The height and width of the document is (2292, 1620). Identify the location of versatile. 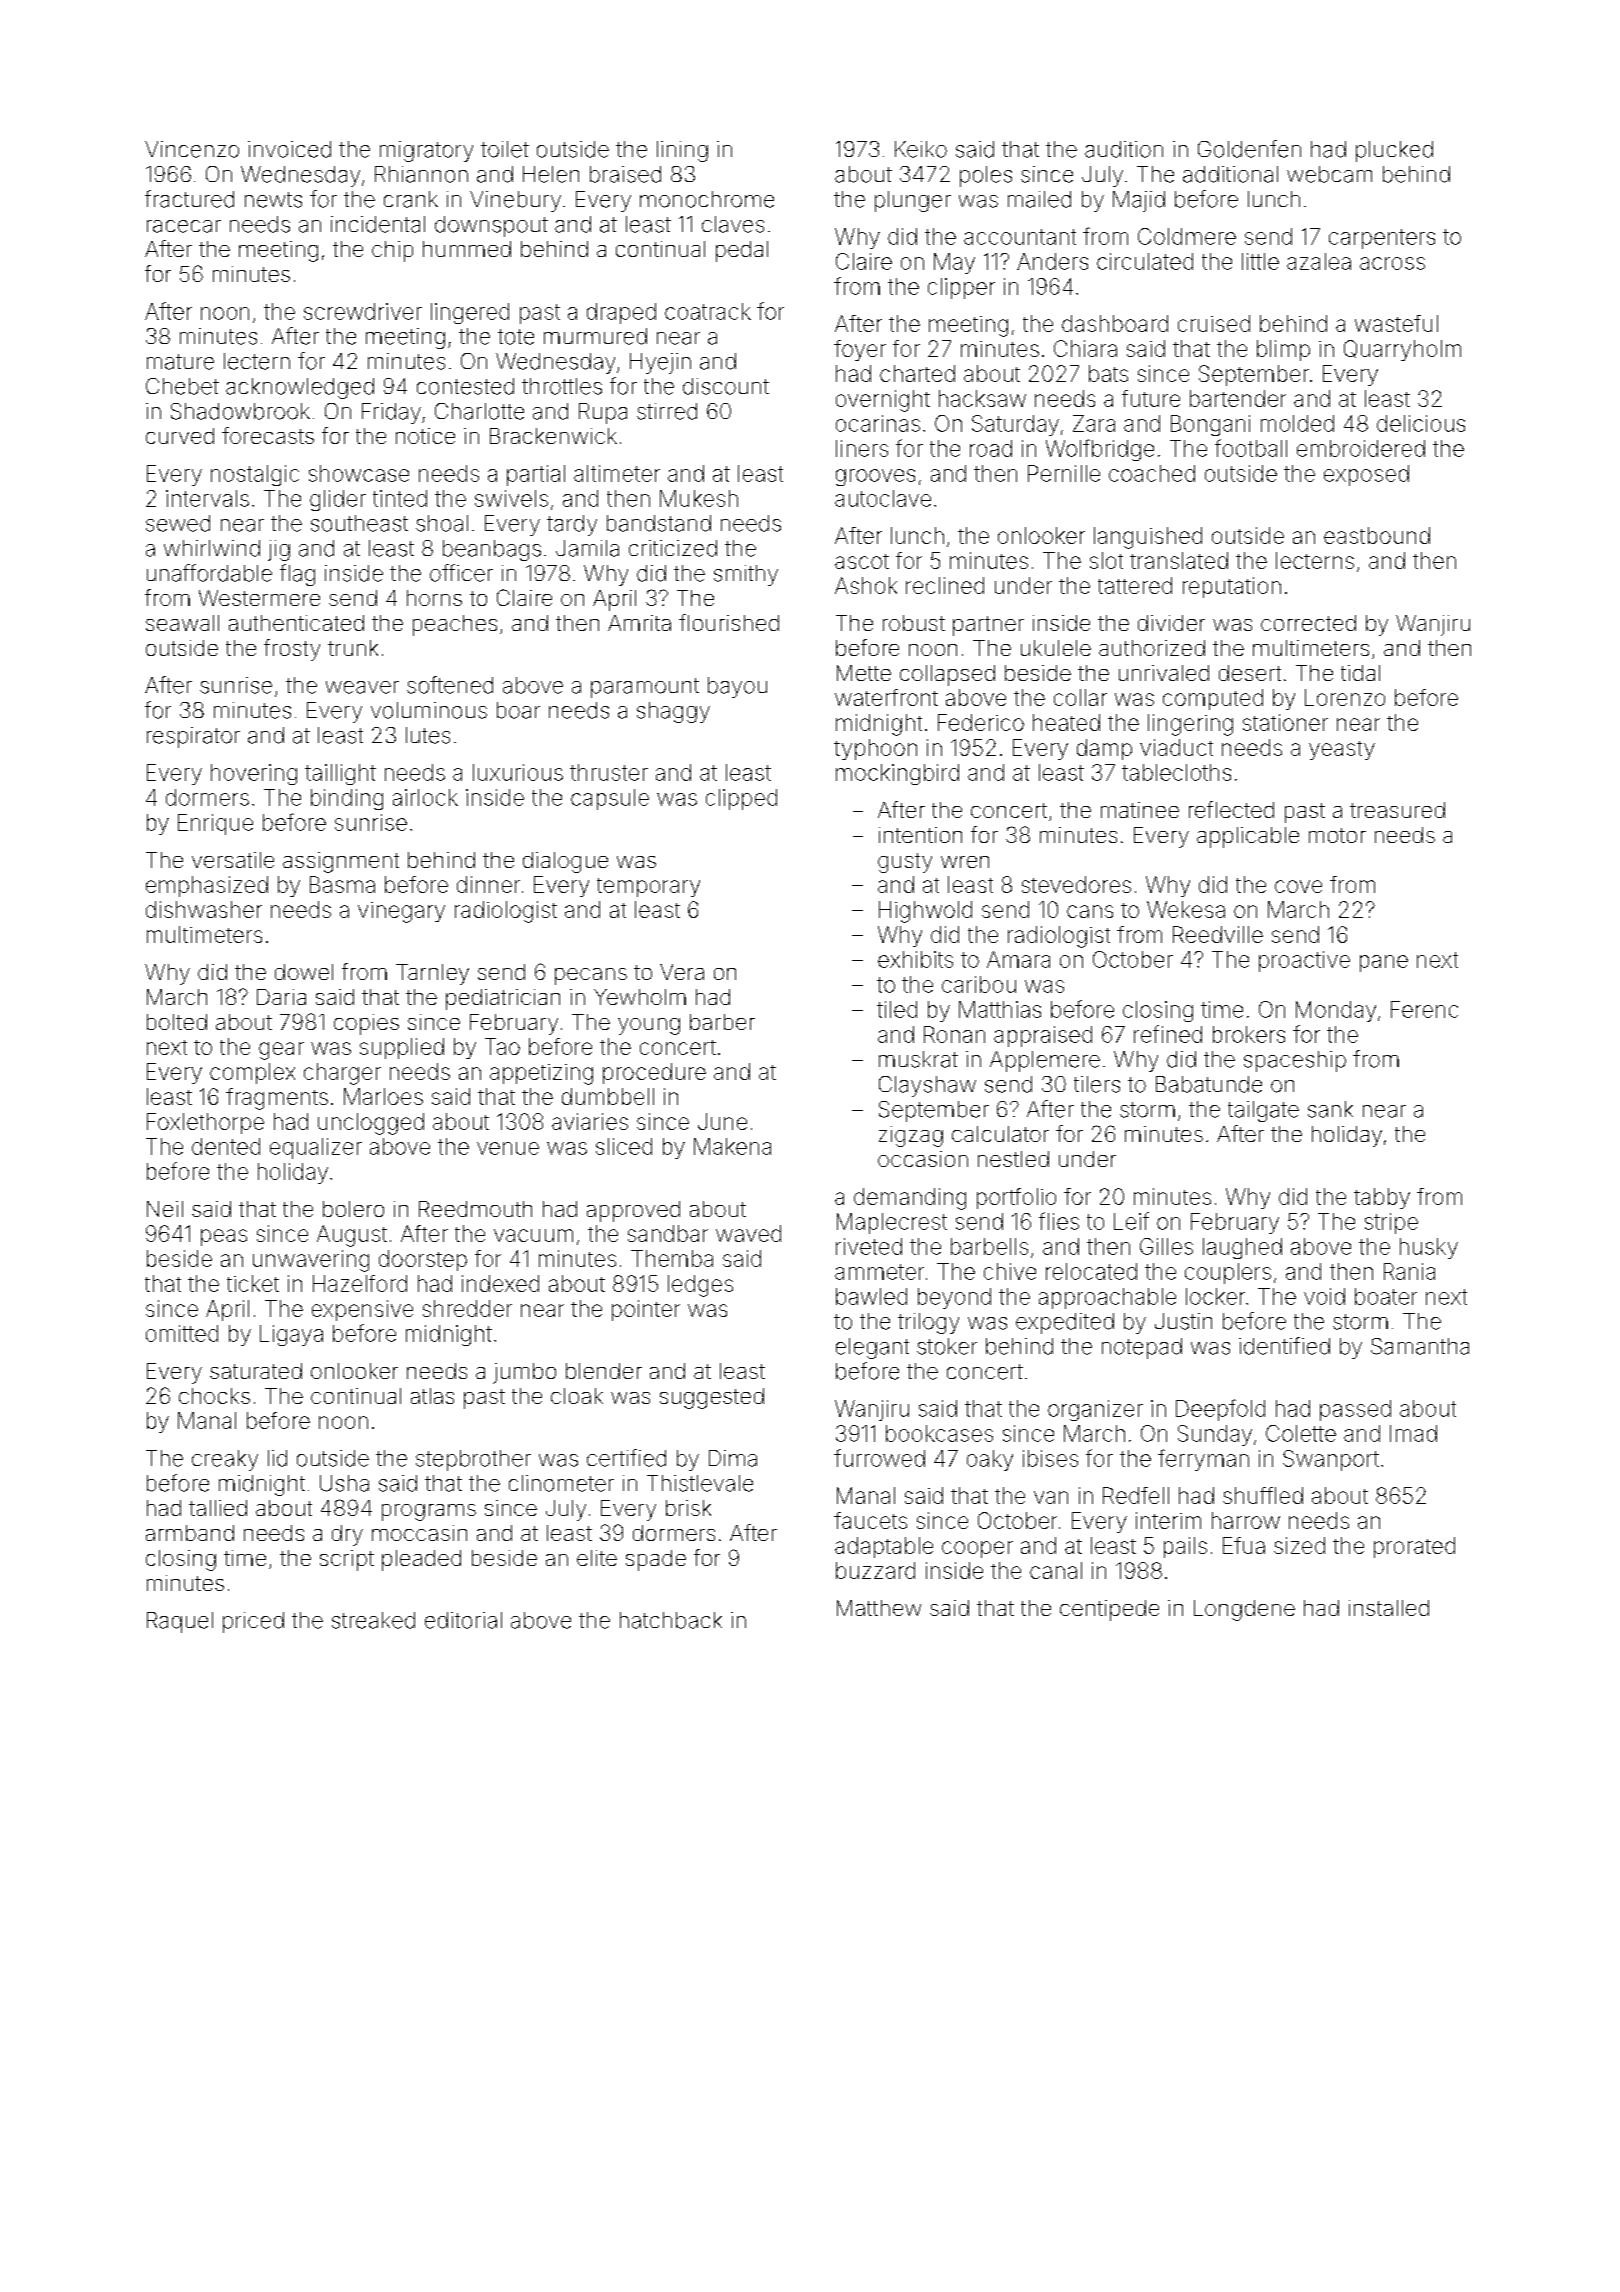
(233, 860).
